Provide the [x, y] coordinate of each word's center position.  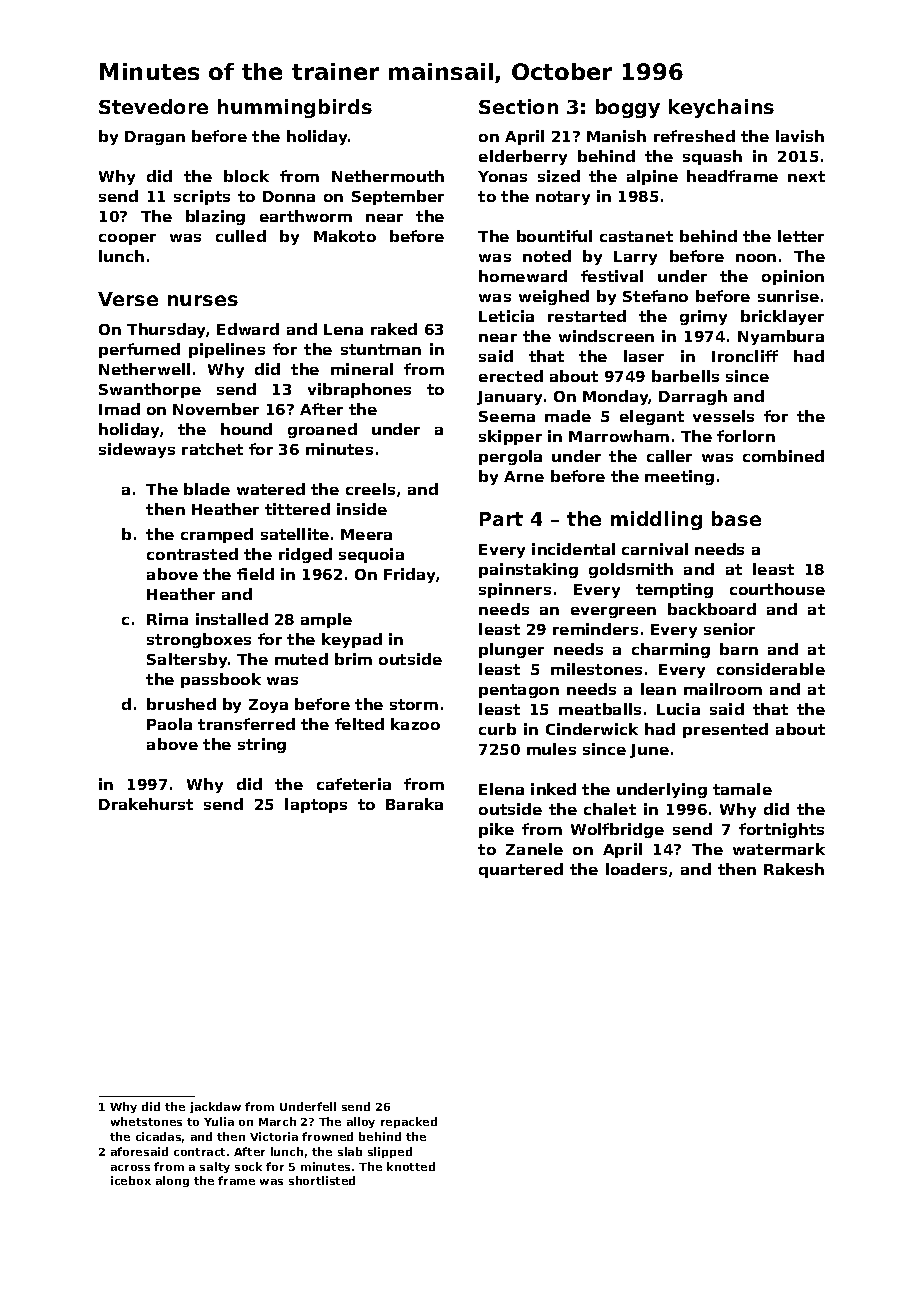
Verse [128, 299]
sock [248, 1166]
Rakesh [794, 869]
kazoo [415, 724]
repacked [409, 1122]
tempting [674, 590]
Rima [167, 619]
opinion [793, 277]
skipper [510, 437]
